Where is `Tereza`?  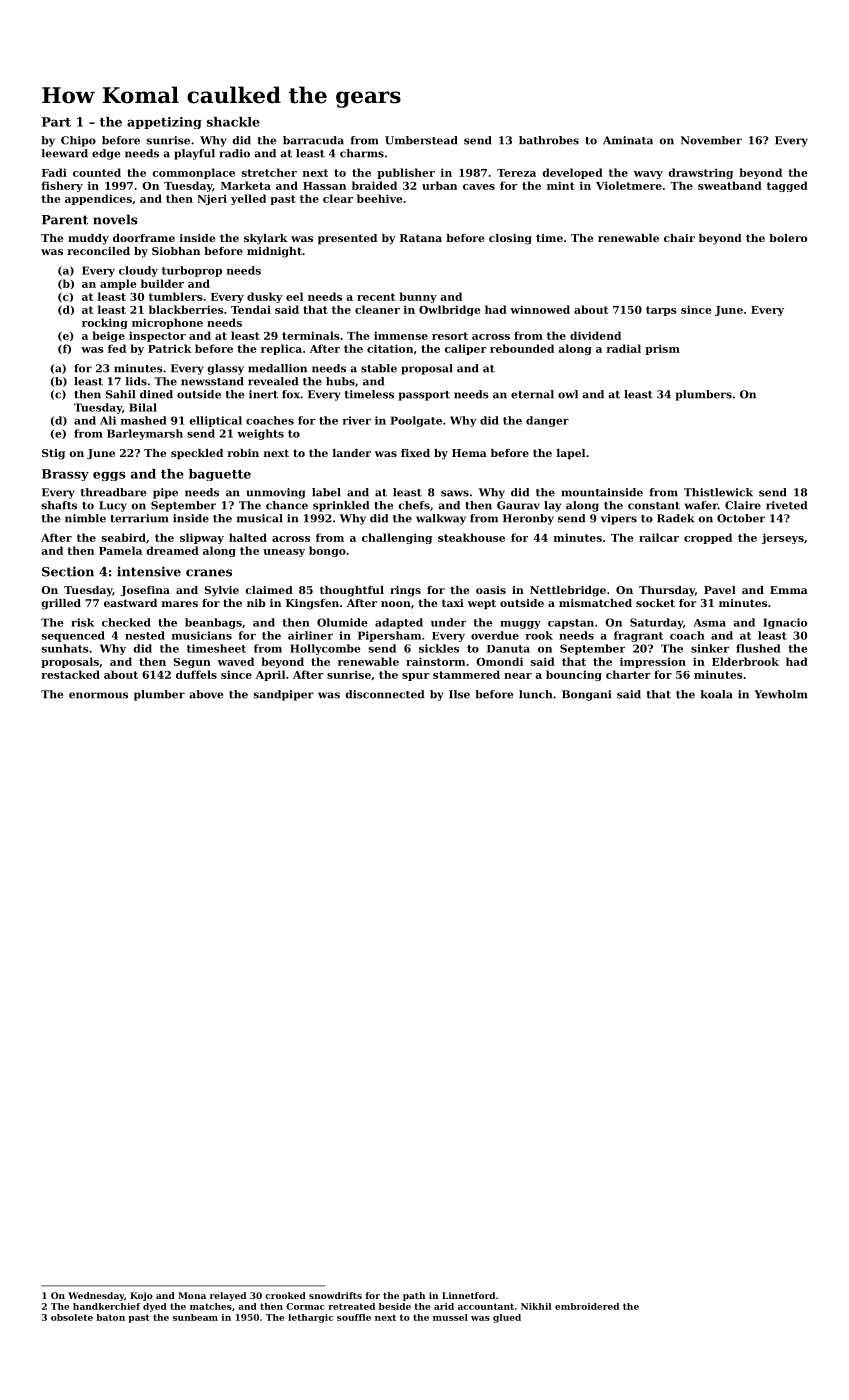
Tereza is located at coordinates (516, 173).
